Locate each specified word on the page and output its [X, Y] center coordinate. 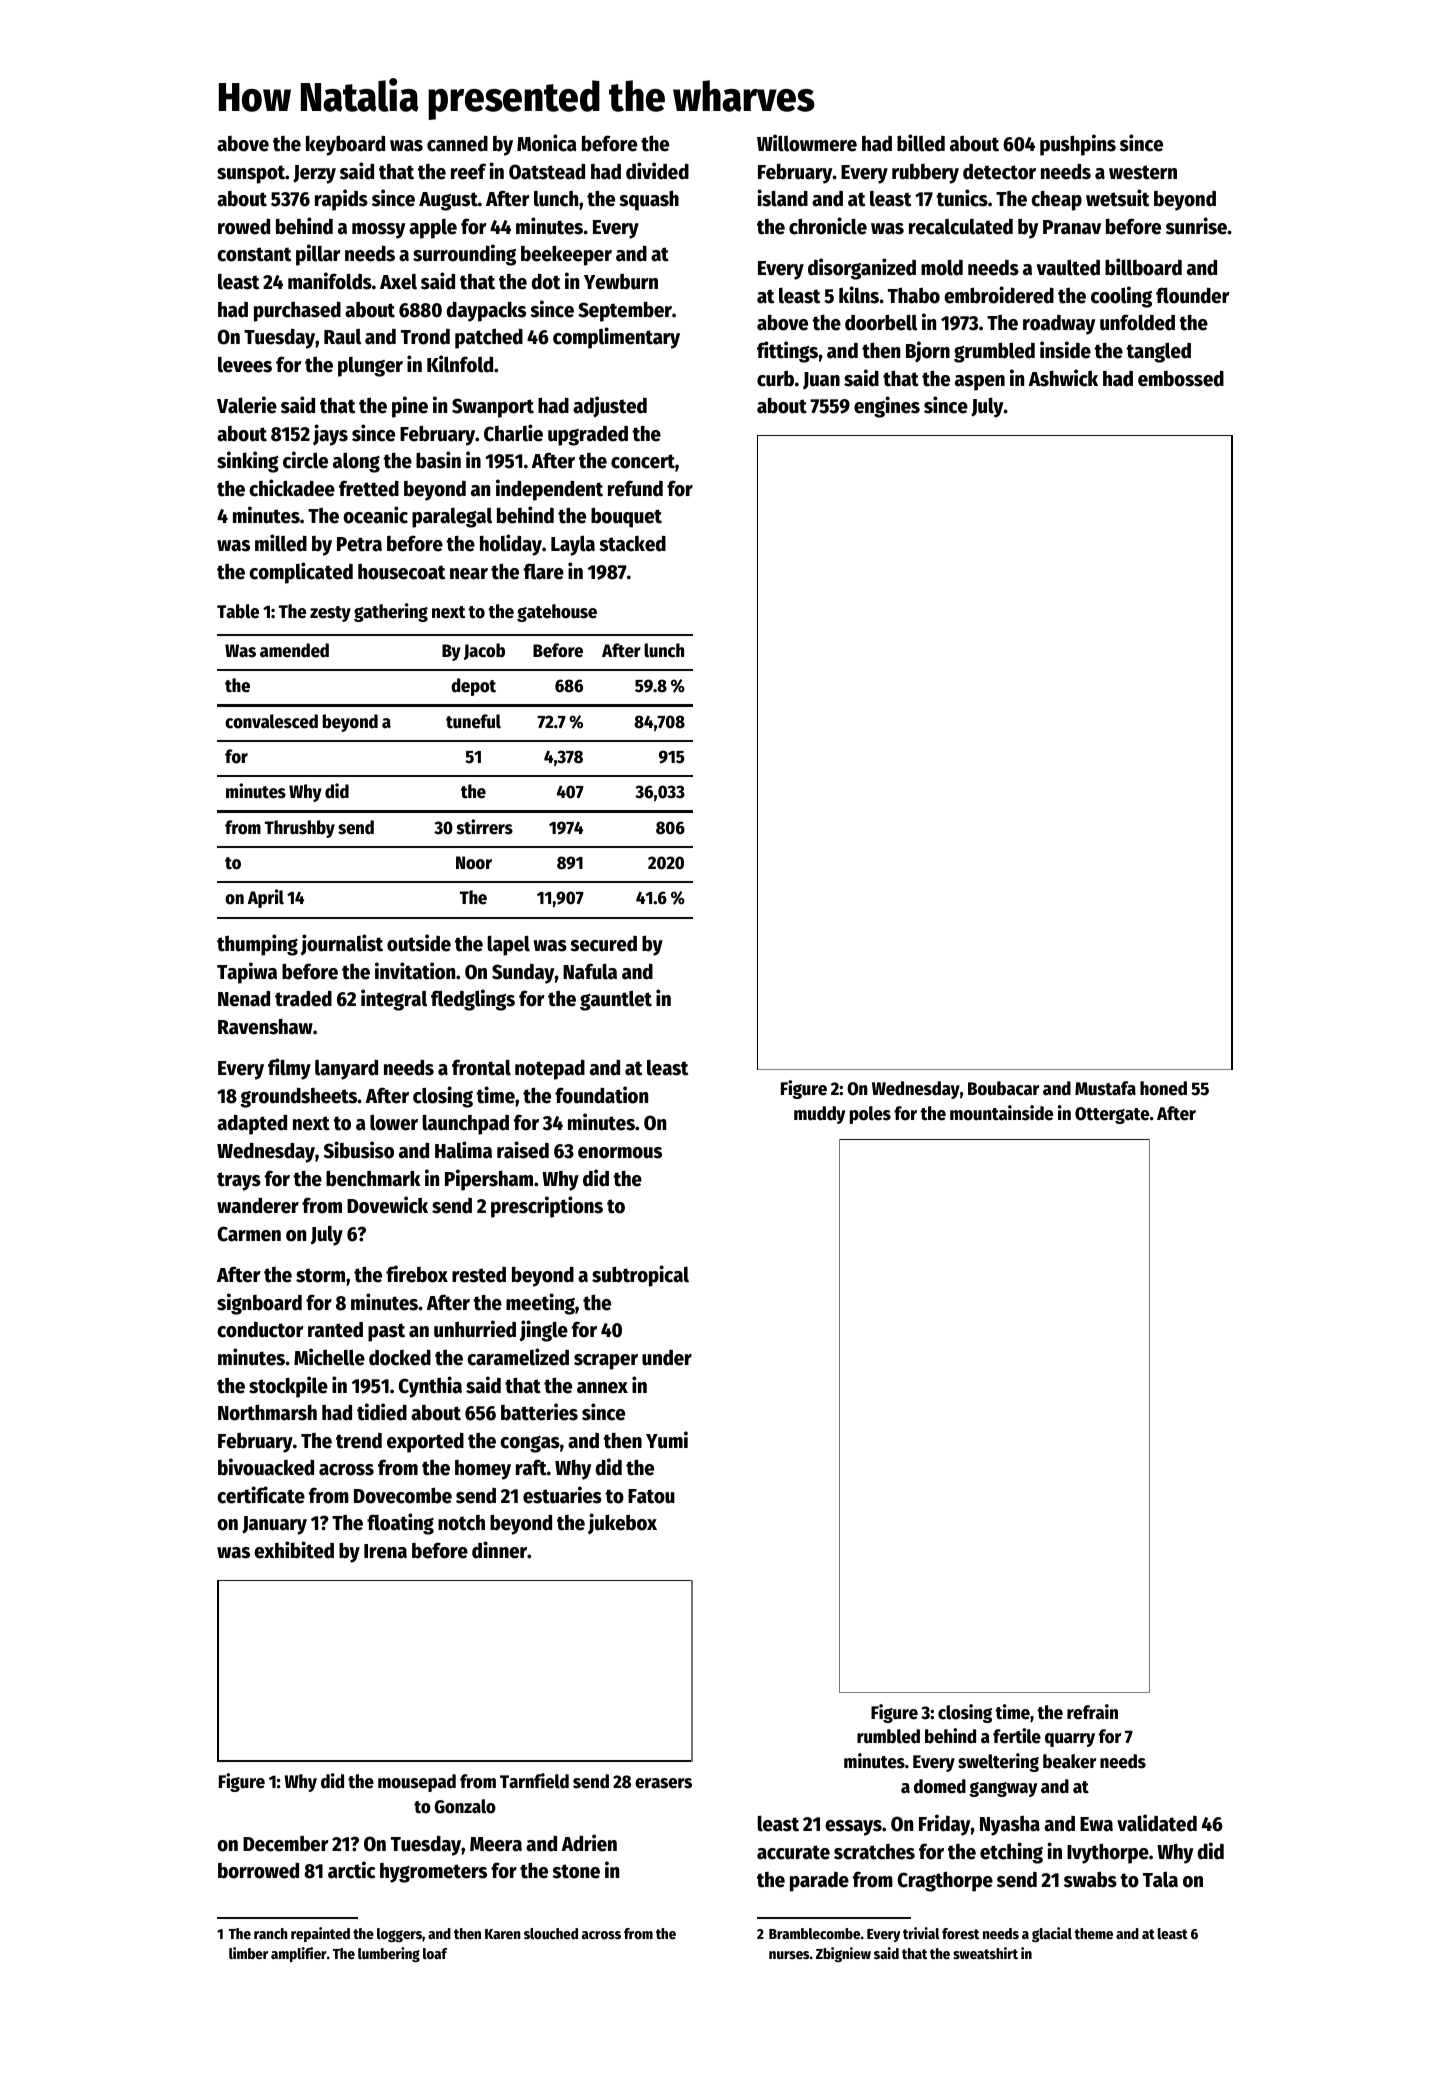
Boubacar [1004, 1088]
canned [457, 143]
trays [239, 1181]
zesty [330, 614]
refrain [1092, 1712]
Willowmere [807, 143]
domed [940, 1786]
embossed [1181, 378]
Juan [821, 381]
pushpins [1078, 145]
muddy [819, 1115]
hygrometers [433, 1873]
